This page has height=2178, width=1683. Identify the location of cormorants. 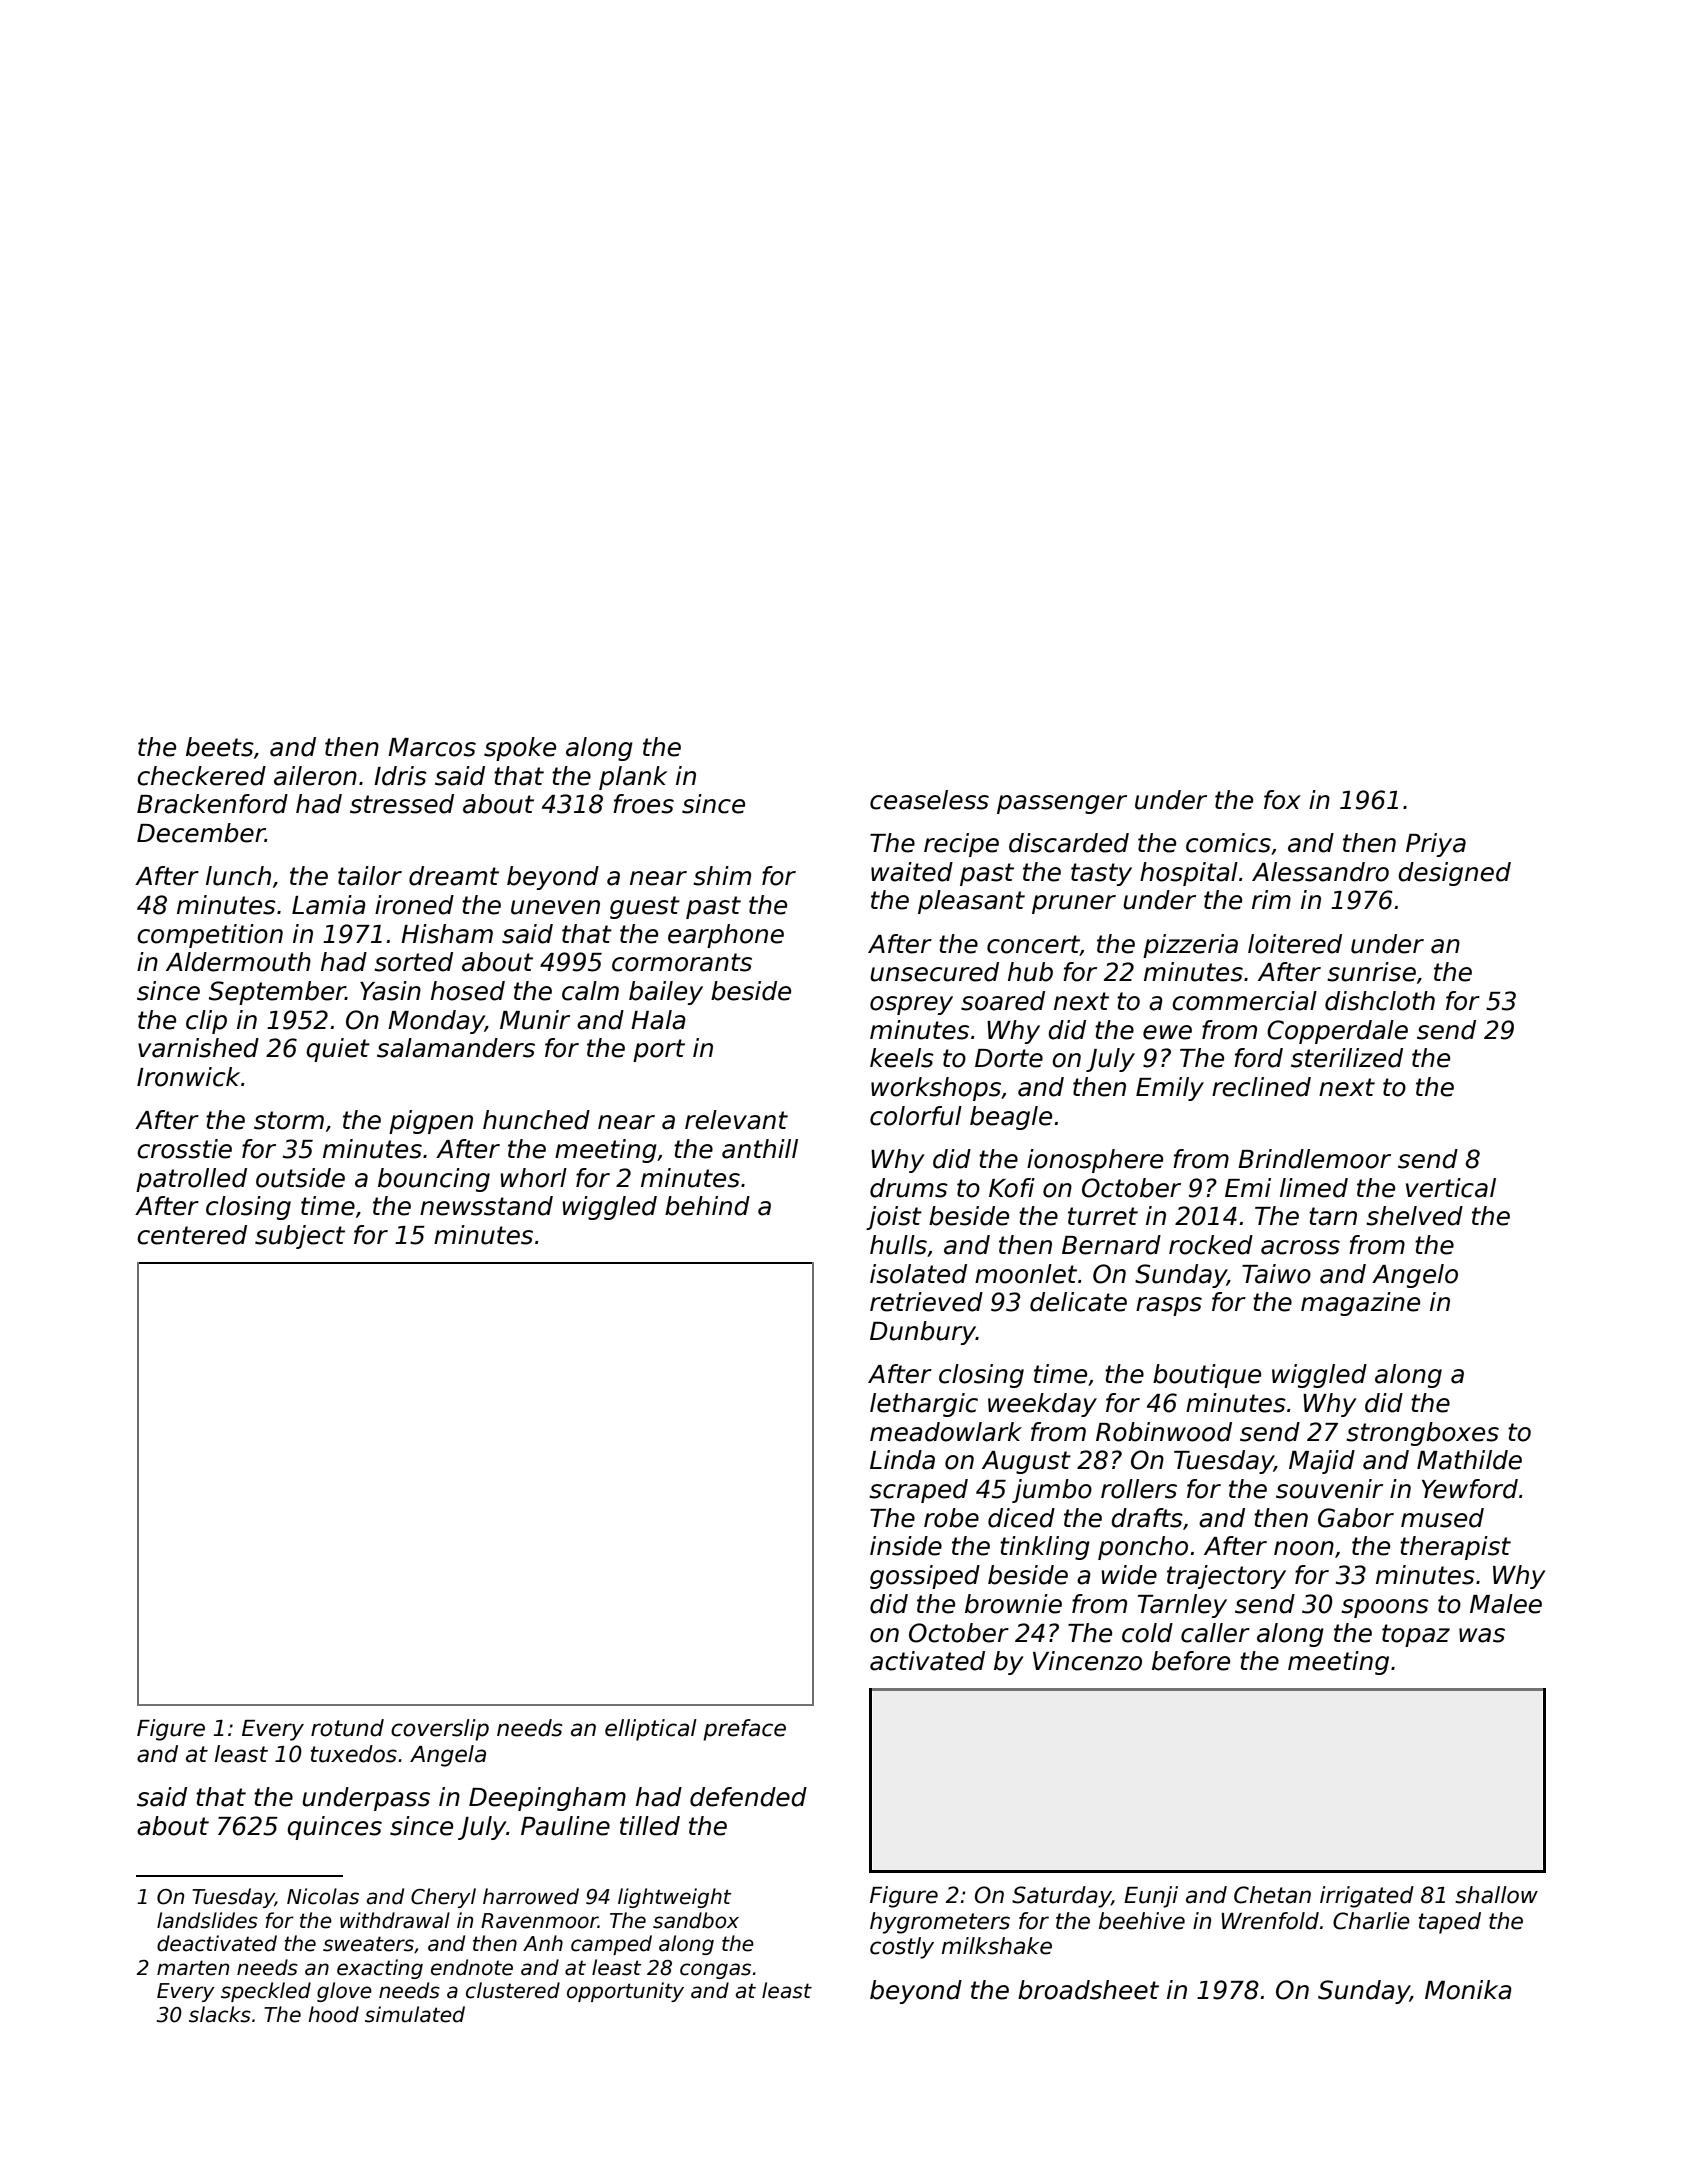
(682, 962).
